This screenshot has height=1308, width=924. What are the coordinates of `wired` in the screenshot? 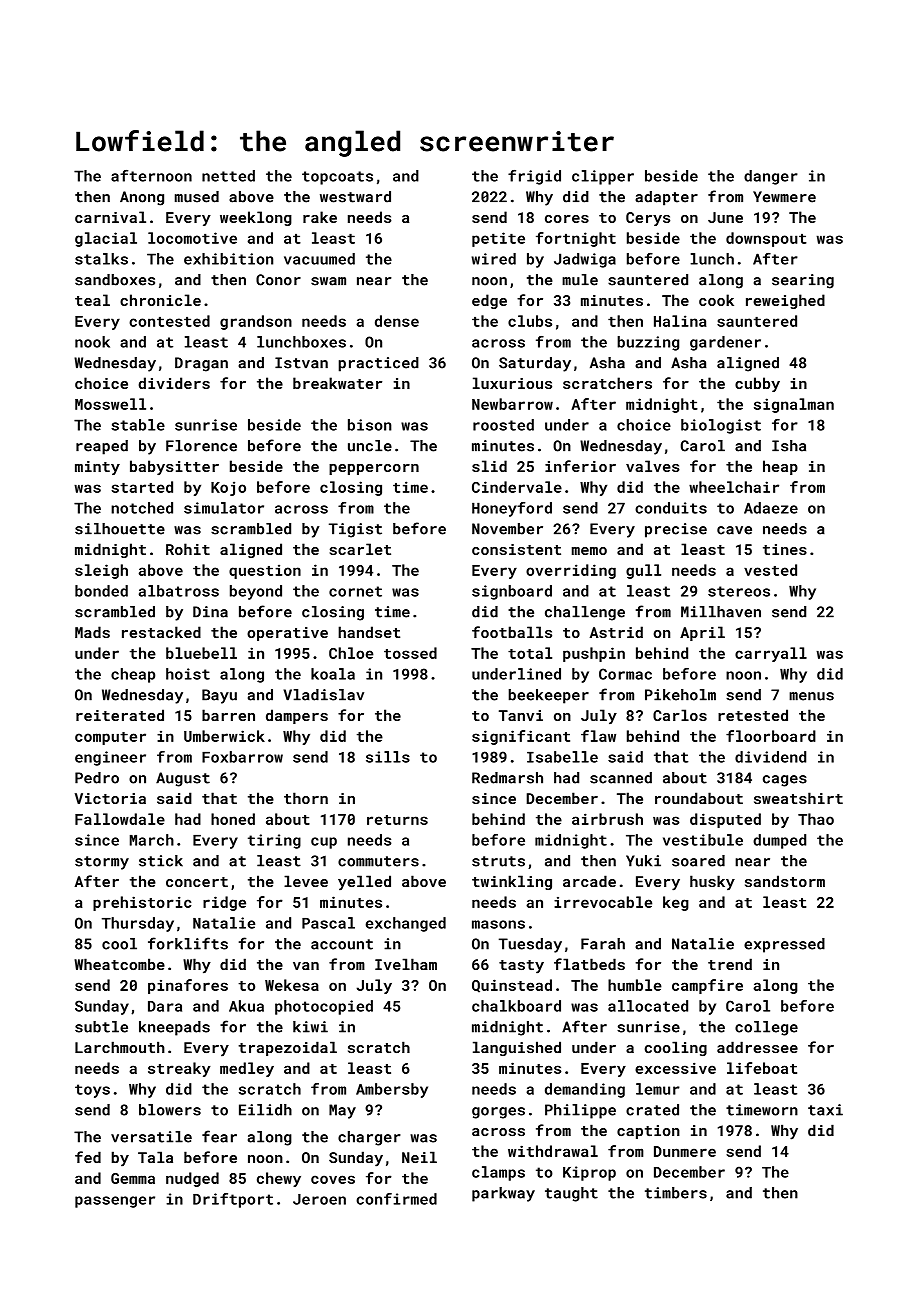 It's located at (493, 259).
